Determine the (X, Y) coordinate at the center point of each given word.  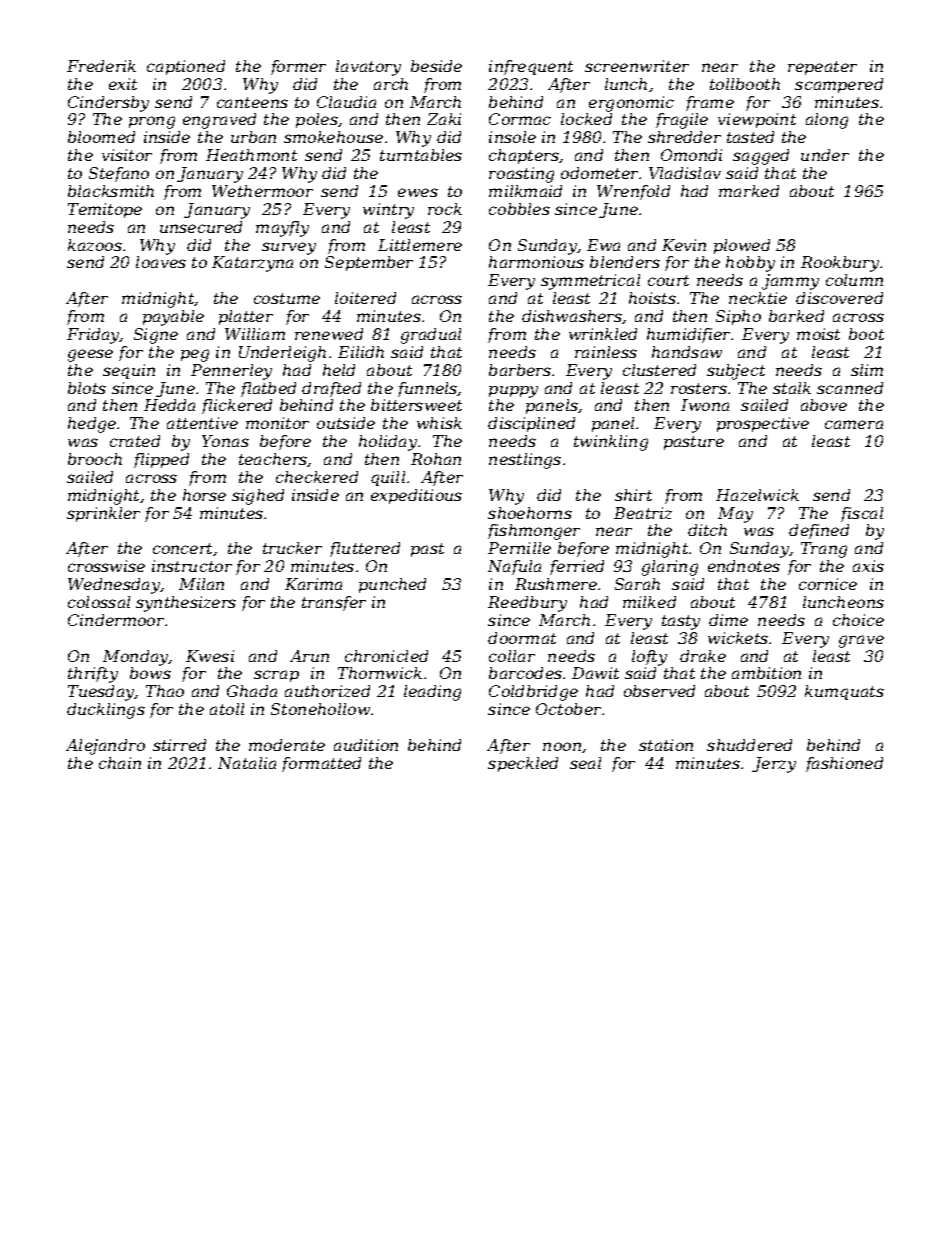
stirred (179, 745)
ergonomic (631, 104)
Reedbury (527, 604)
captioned (186, 67)
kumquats (844, 692)
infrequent (531, 67)
